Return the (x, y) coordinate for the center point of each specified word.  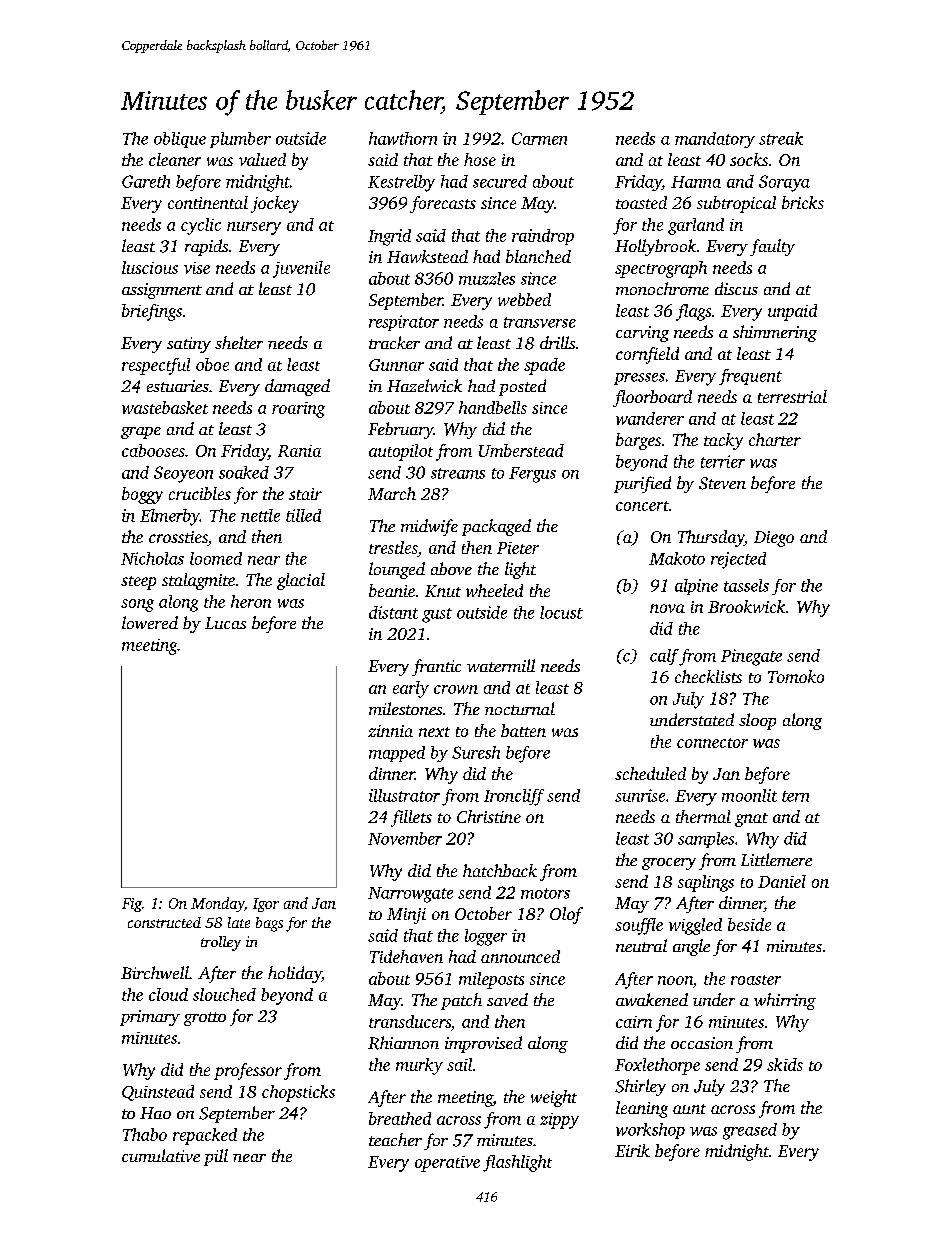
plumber (240, 140)
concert (642, 506)
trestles (393, 547)
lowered (150, 622)
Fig (132, 905)
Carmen (539, 138)
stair (305, 494)
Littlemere (776, 859)
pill (216, 1157)
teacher (395, 1139)
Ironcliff (514, 797)
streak (781, 138)
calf (664, 657)
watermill (501, 665)
